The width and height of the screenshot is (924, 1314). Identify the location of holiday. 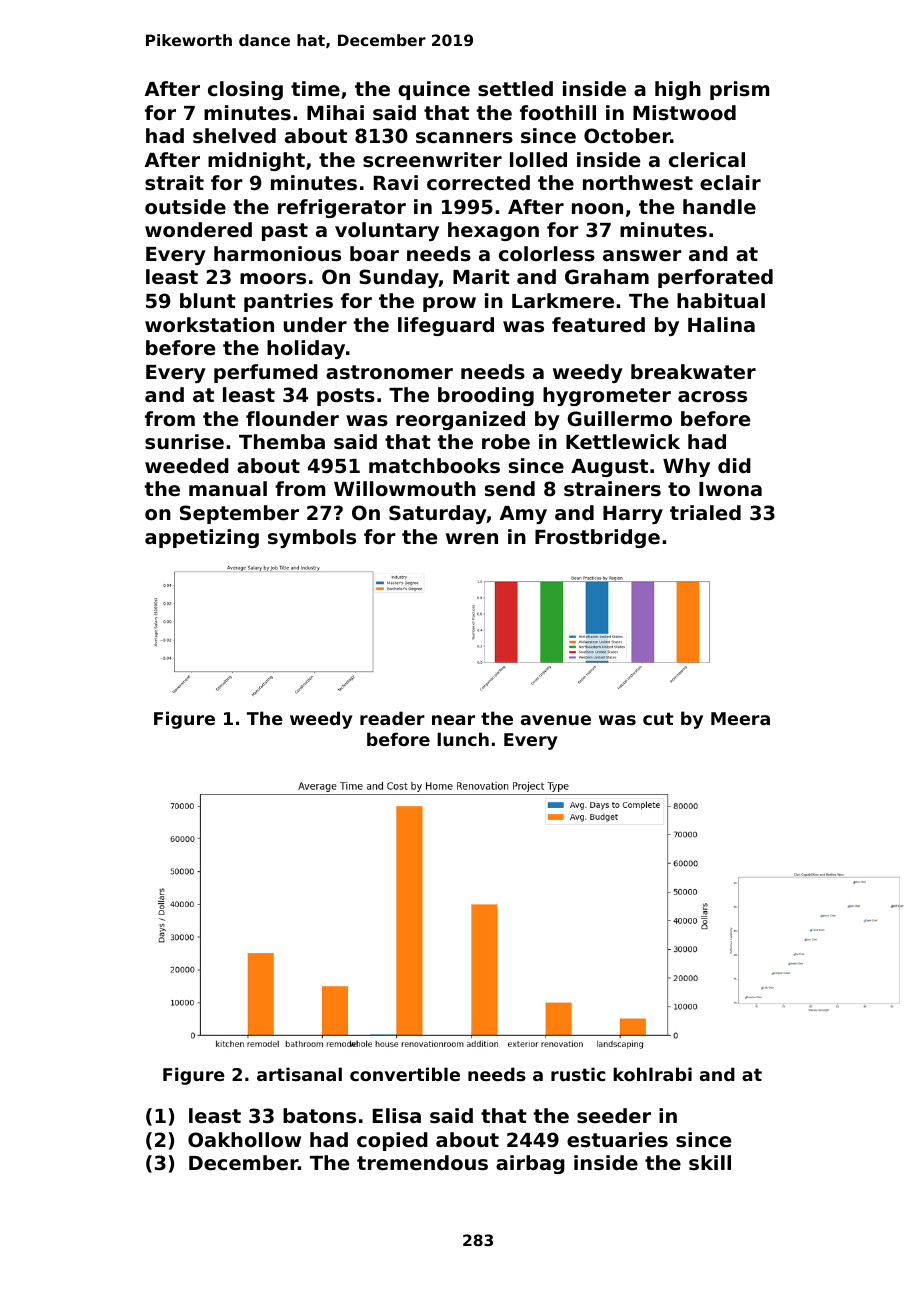
(306, 349).
